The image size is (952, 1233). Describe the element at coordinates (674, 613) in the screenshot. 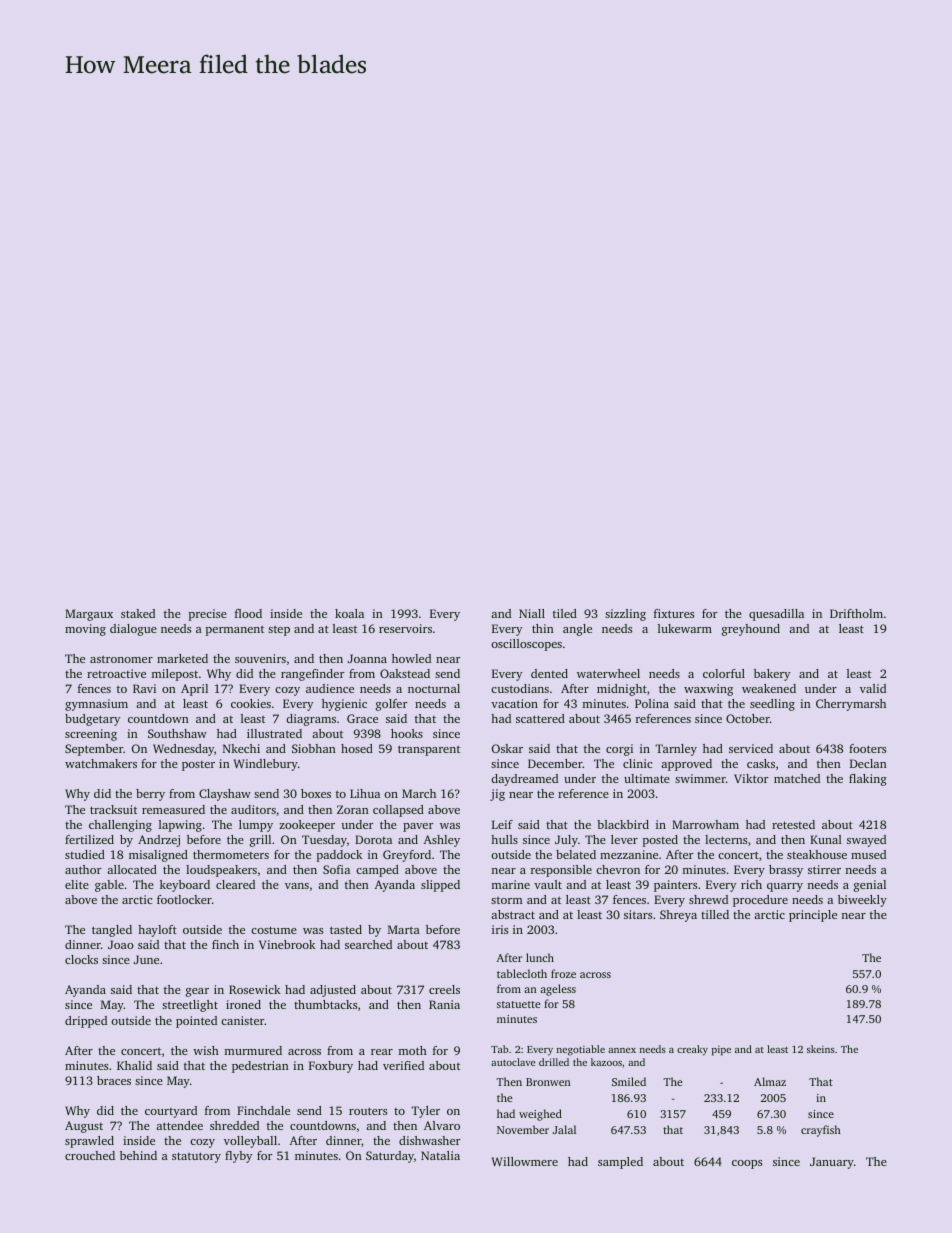

I see `fixtures` at that location.
